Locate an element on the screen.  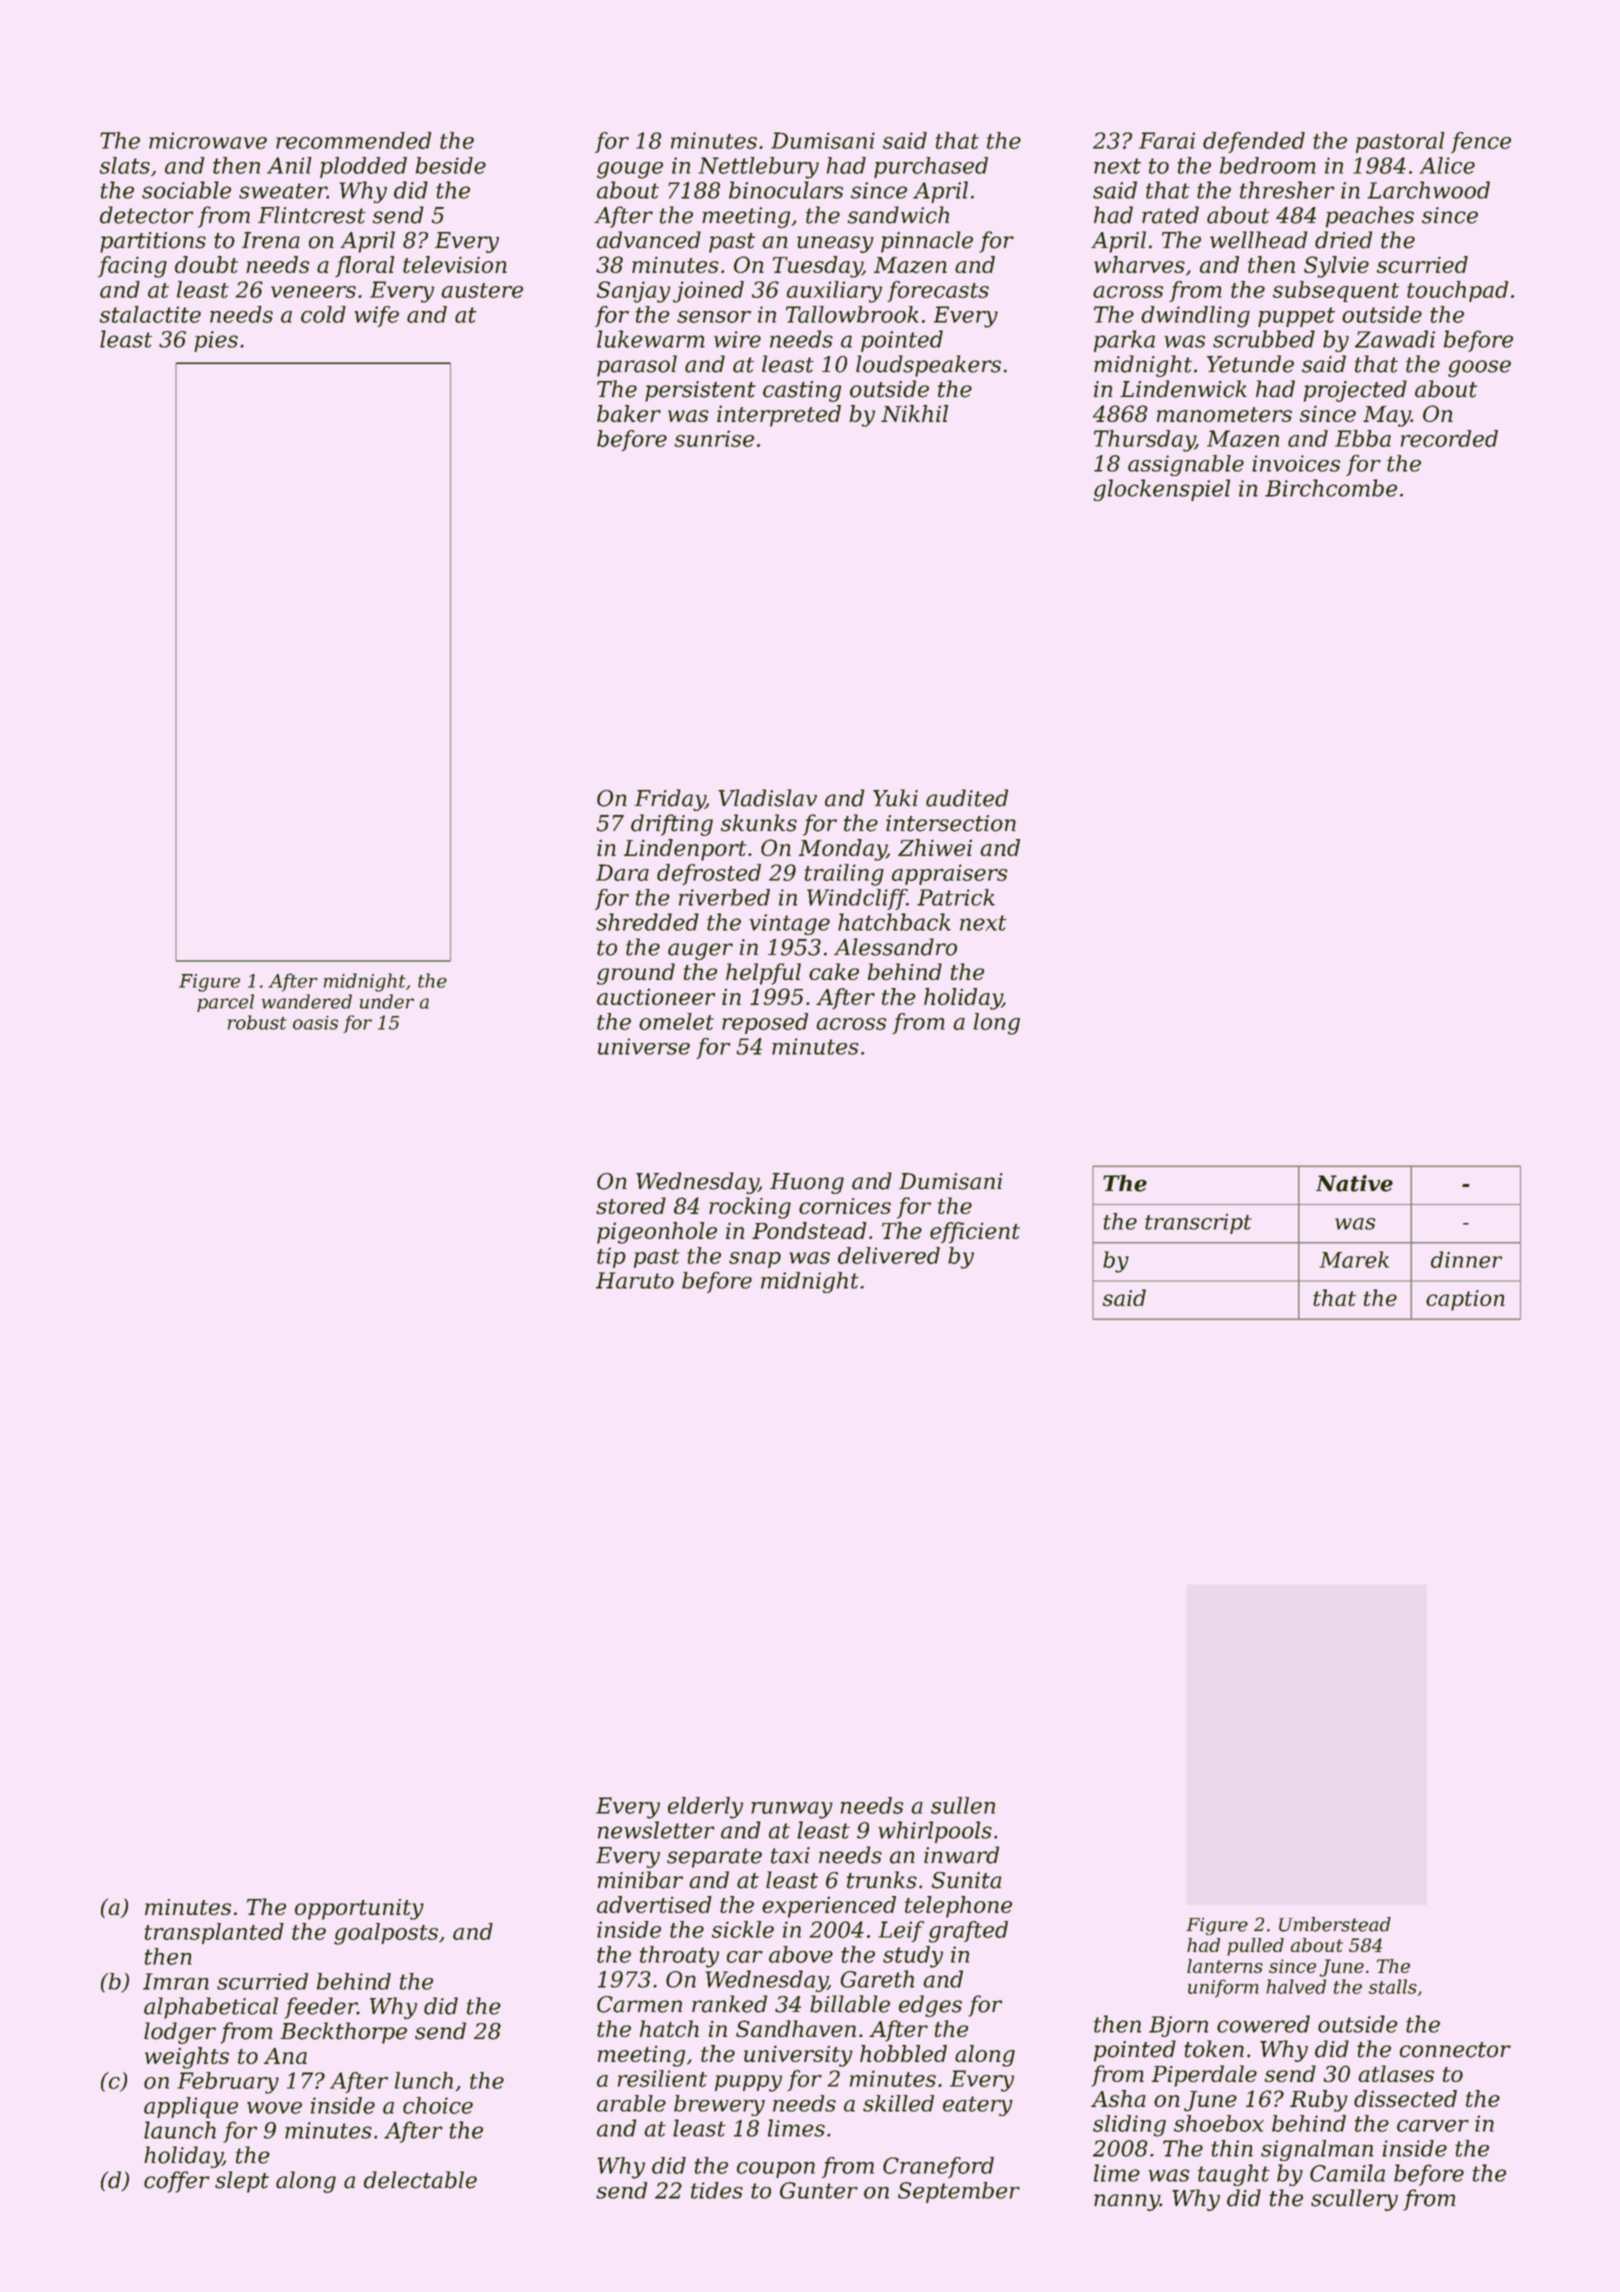
advertised is located at coordinates (654, 1904).
